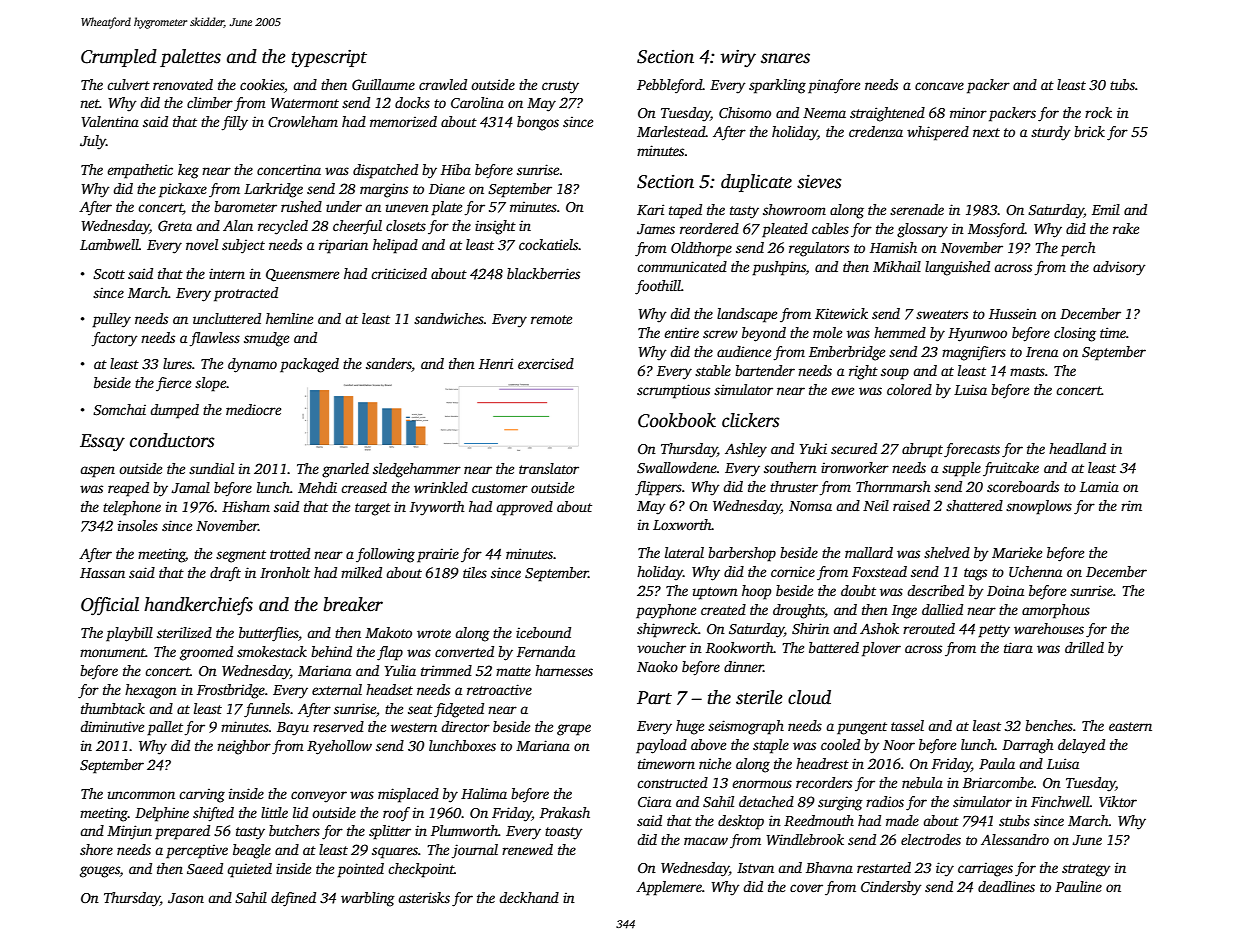 This screenshot has width=1233, height=952. What do you see at coordinates (1084, 647) in the screenshot?
I see `drilled` at bounding box center [1084, 647].
